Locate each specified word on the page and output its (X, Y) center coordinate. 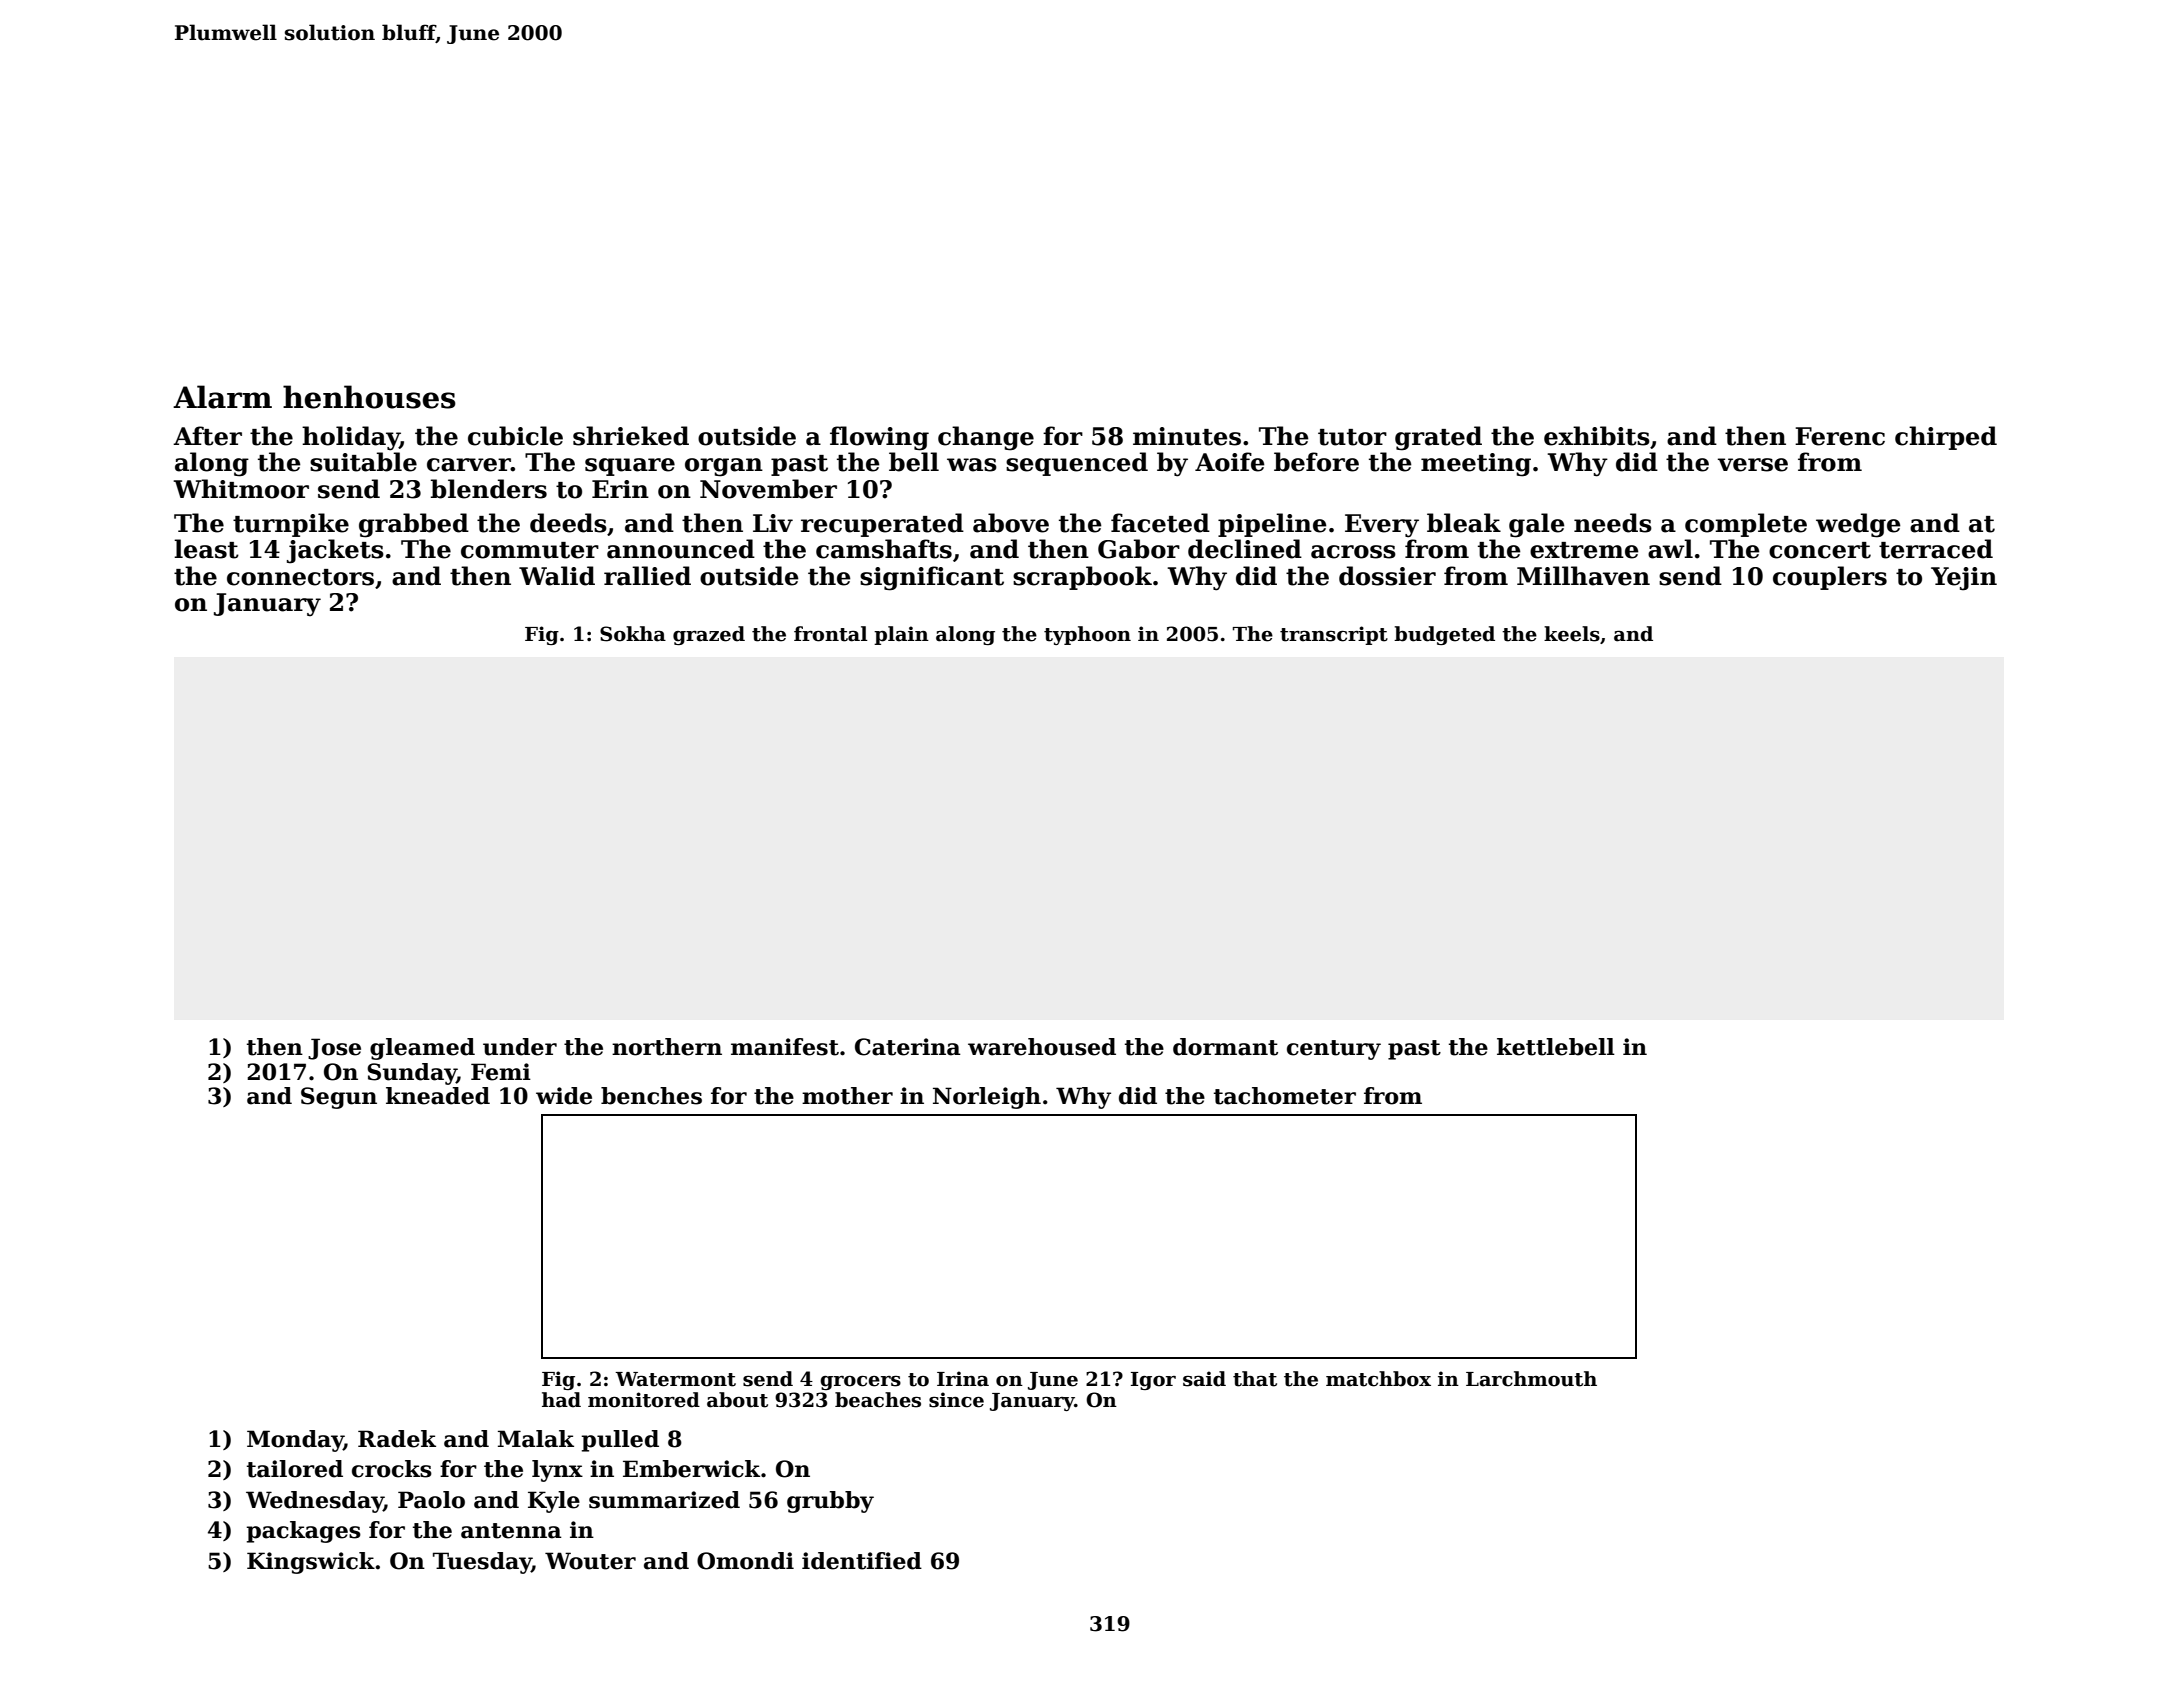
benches (651, 1096)
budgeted (1444, 635)
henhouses (369, 397)
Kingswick (311, 1563)
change (986, 438)
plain (901, 635)
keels (1572, 634)
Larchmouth (1531, 1379)
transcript (1334, 635)
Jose (334, 1049)
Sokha (633, 634)
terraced (1936, 549)
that (1255, 1379)
